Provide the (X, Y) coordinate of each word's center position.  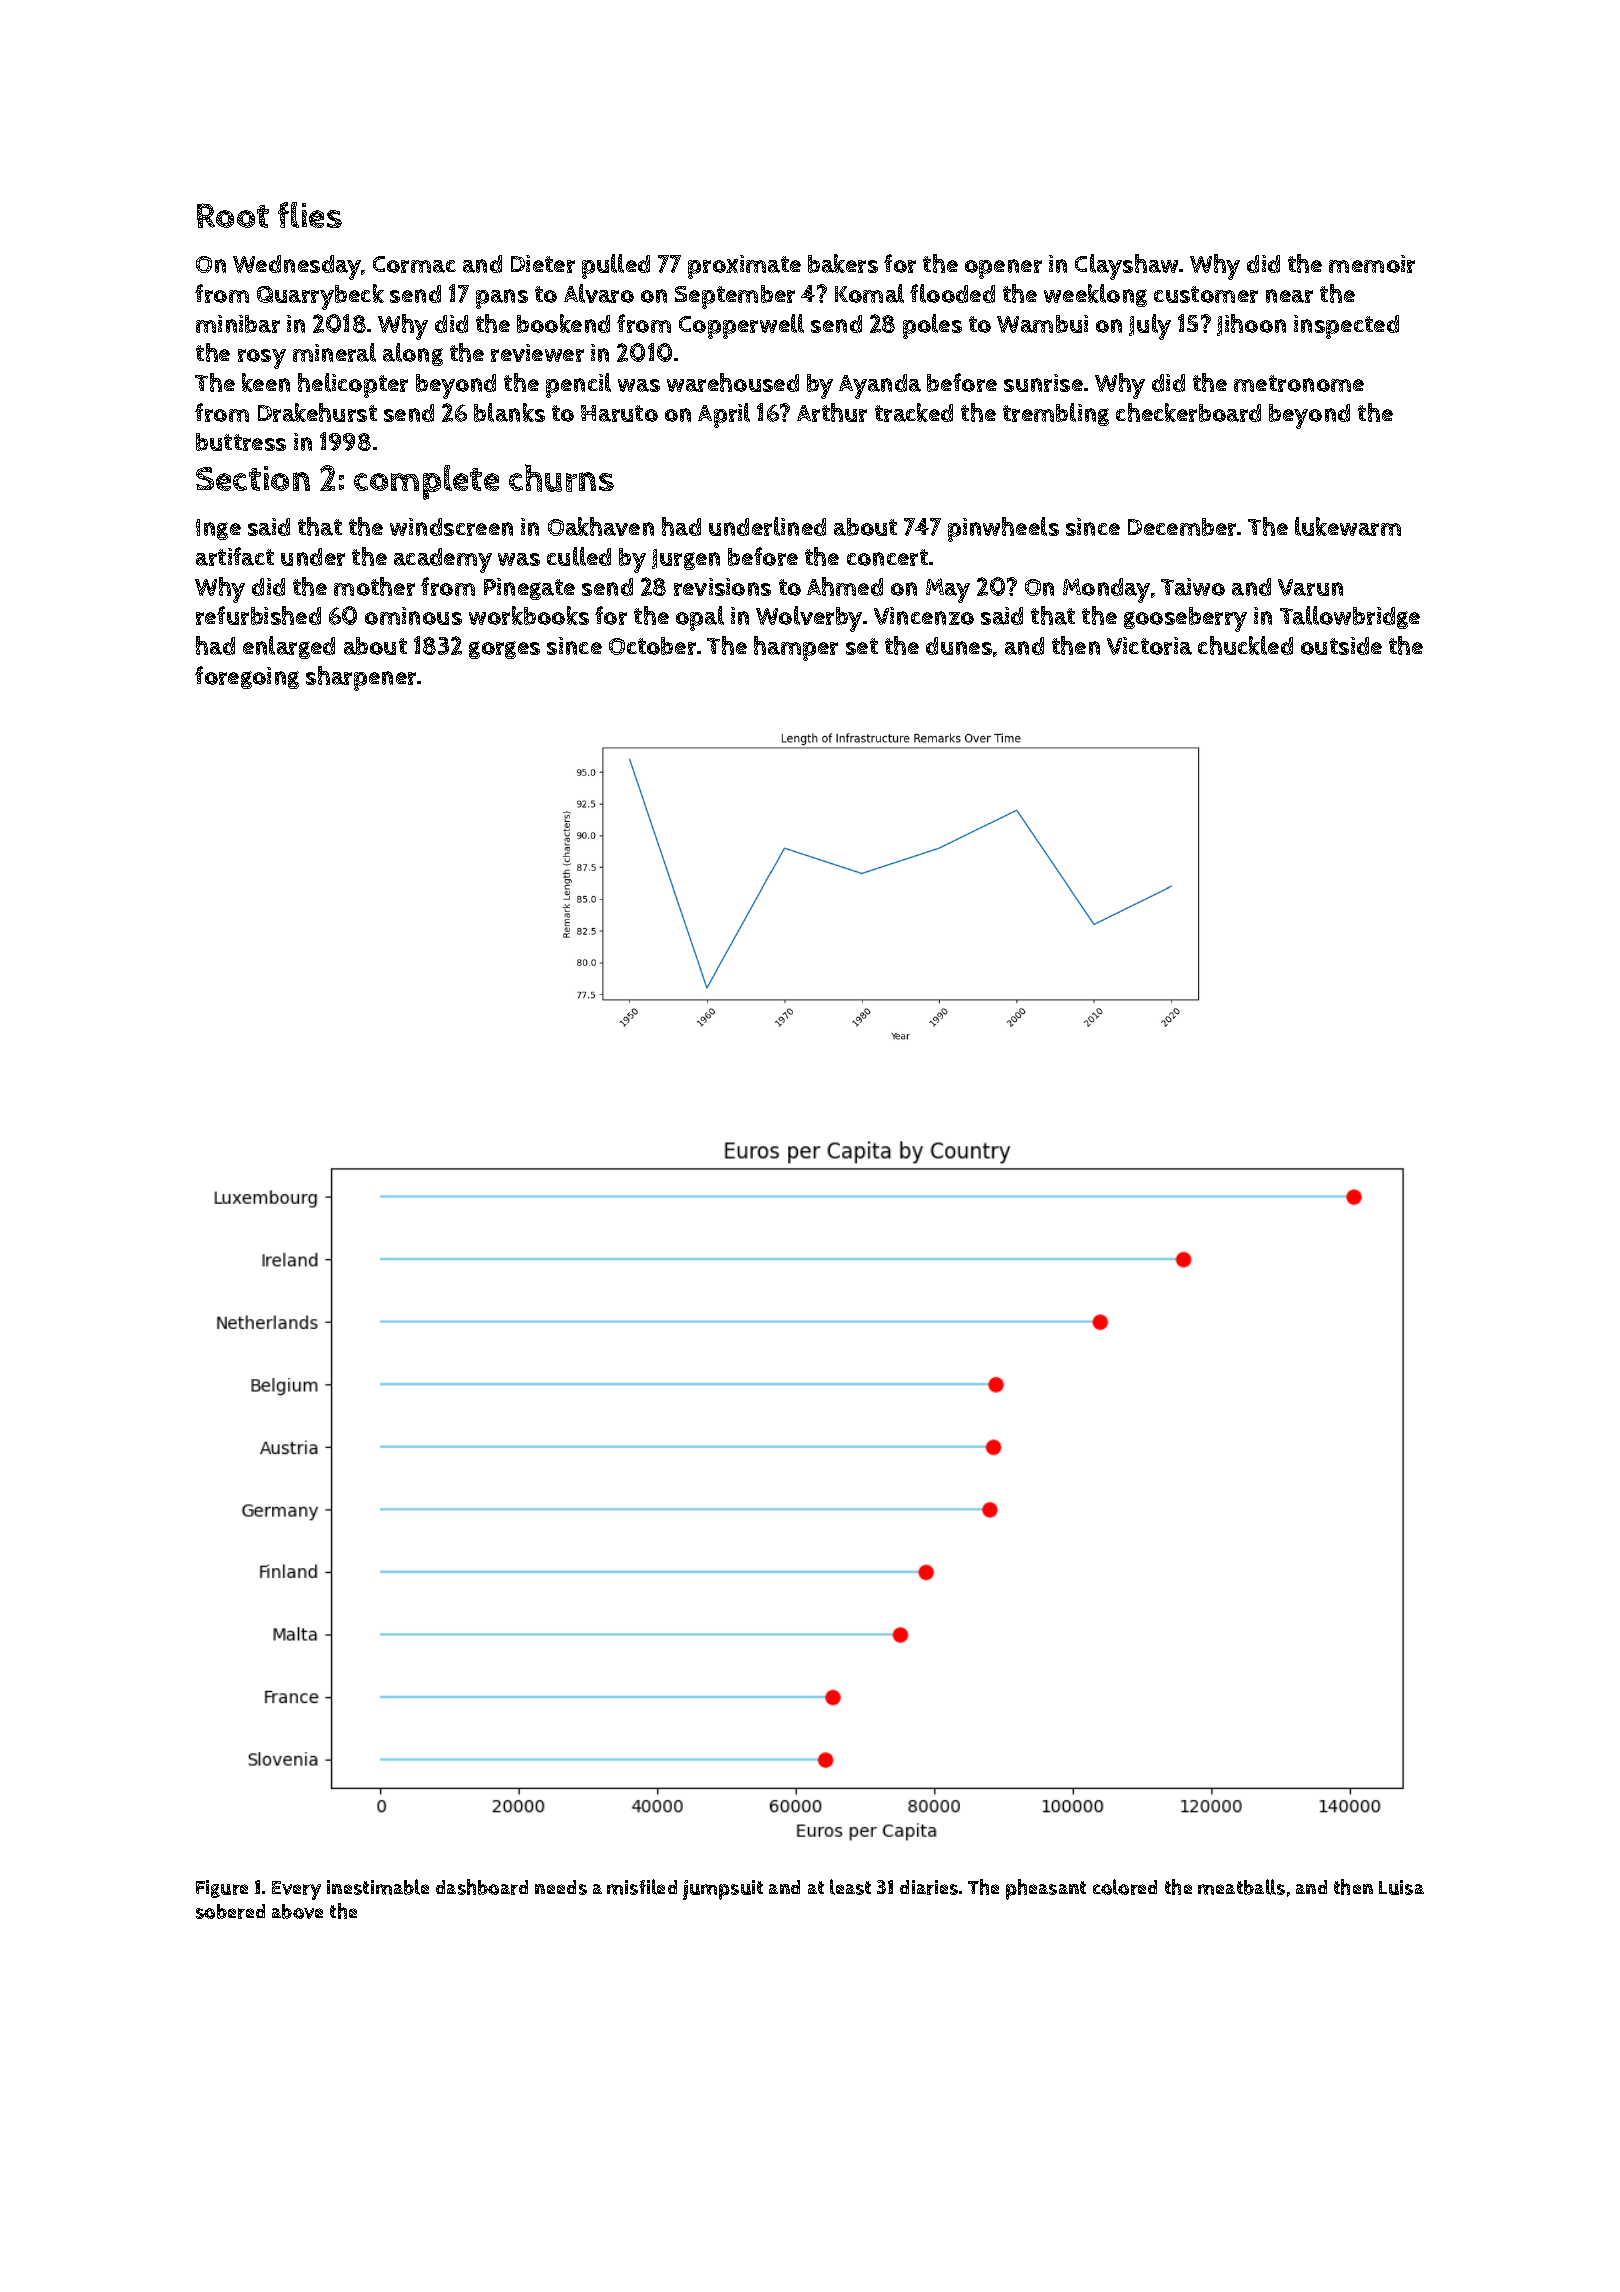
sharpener (362, 678)
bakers (843, 263)
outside (1341, 646)
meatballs (1241, 1887)
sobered (230, 1911)
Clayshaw (1126, 267)
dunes (959, 646)
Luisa (1401, 1887)
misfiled (642, 1887)
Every (296, 1890)
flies (310, 215)
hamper (796, 648)
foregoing (247, 677)
